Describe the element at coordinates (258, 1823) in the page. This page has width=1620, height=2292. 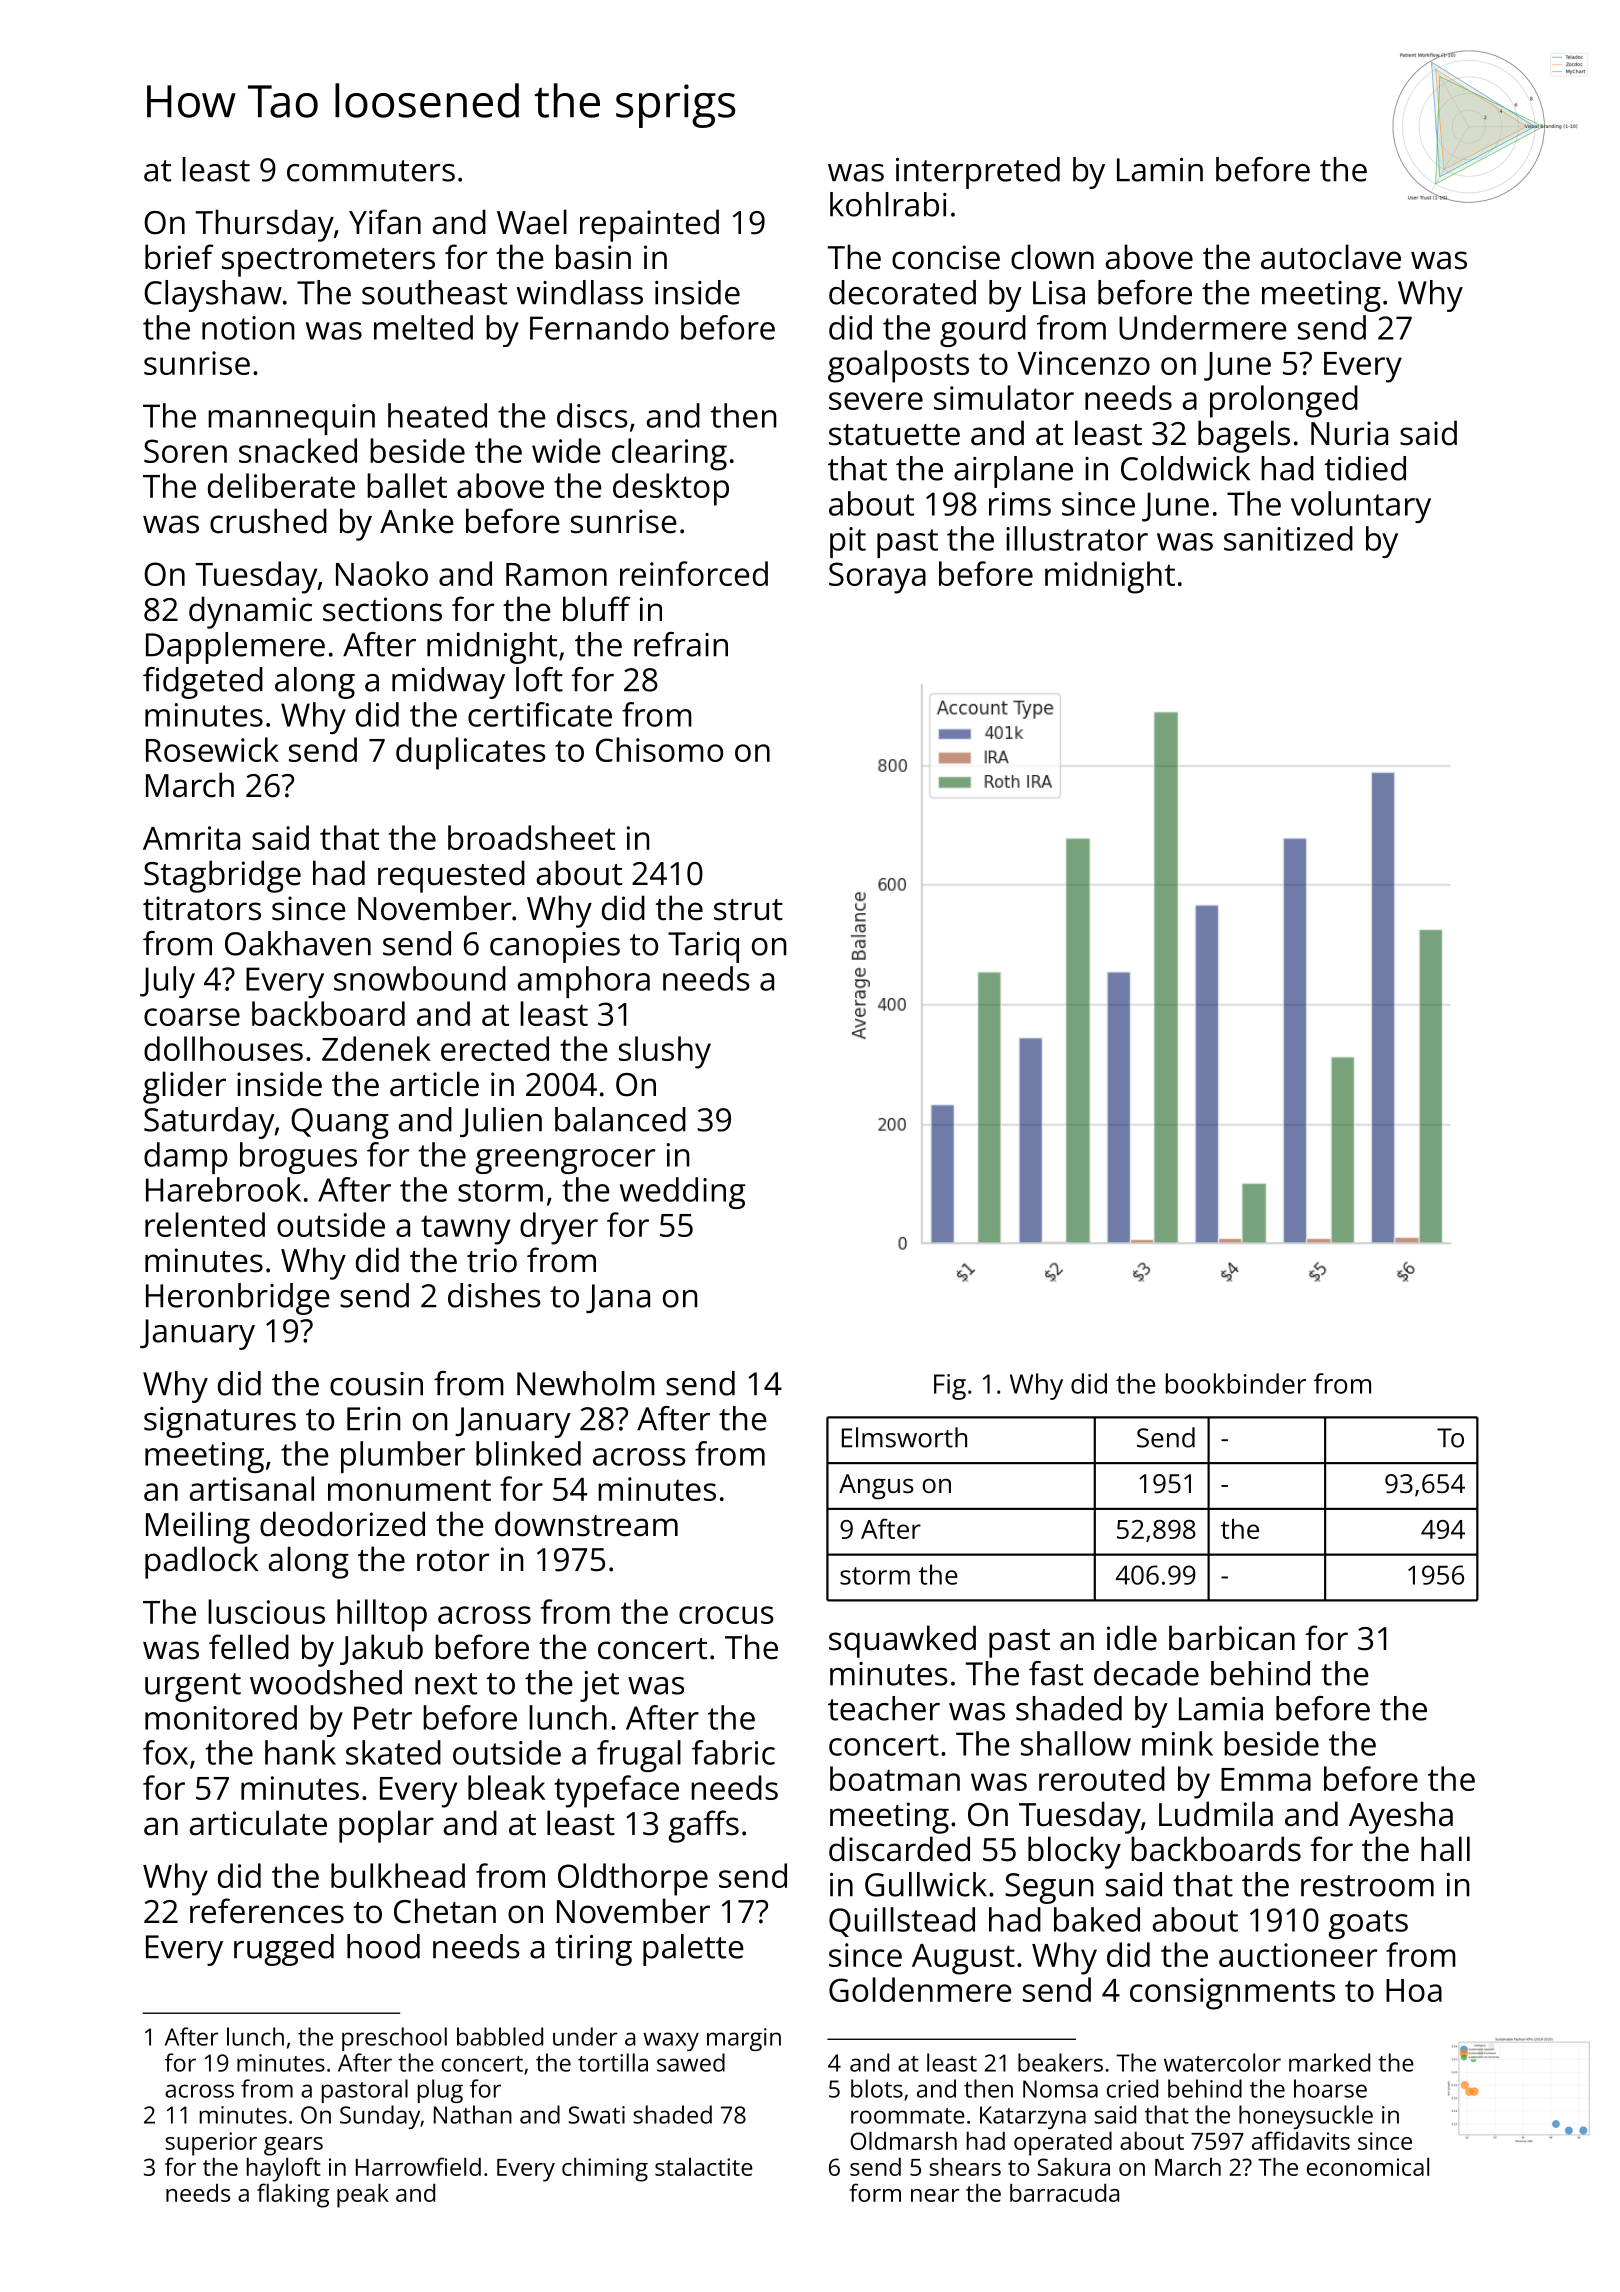
I see `articulate` at that location.
